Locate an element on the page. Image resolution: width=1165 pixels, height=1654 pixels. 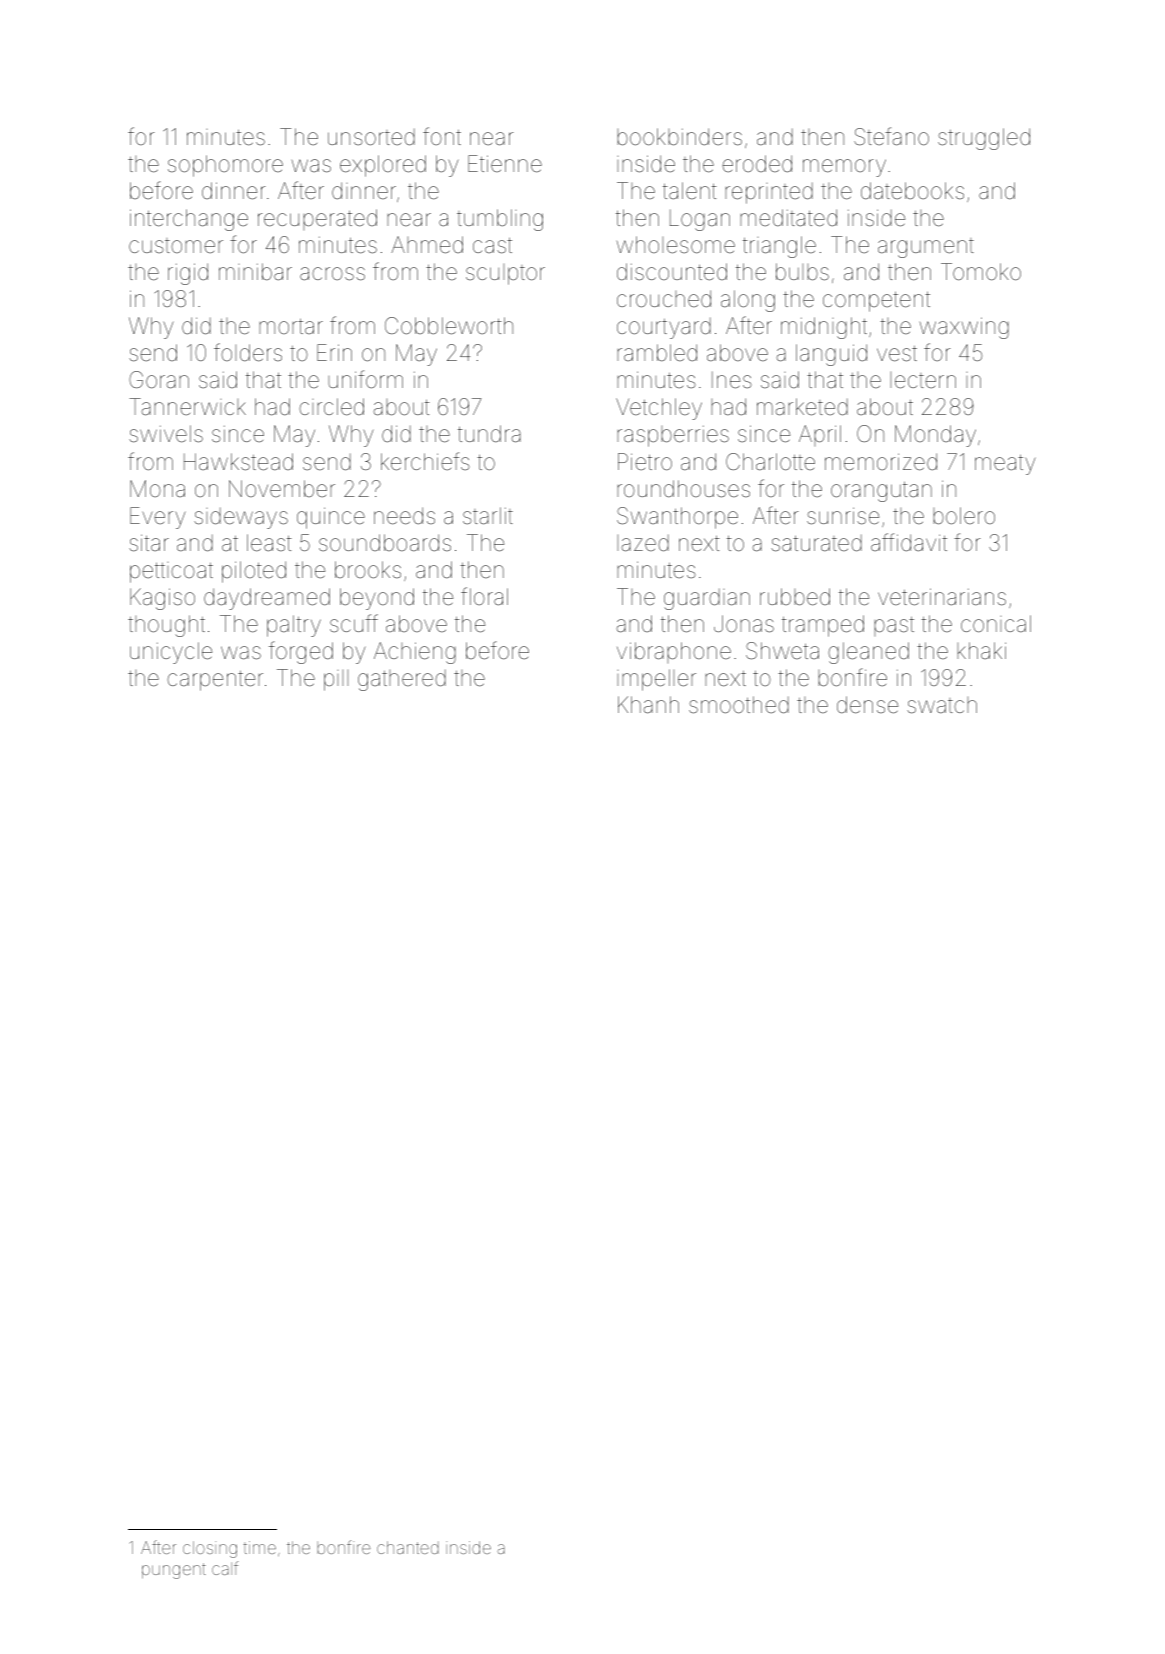
bookbinders is located at coordinates (679, 137).
